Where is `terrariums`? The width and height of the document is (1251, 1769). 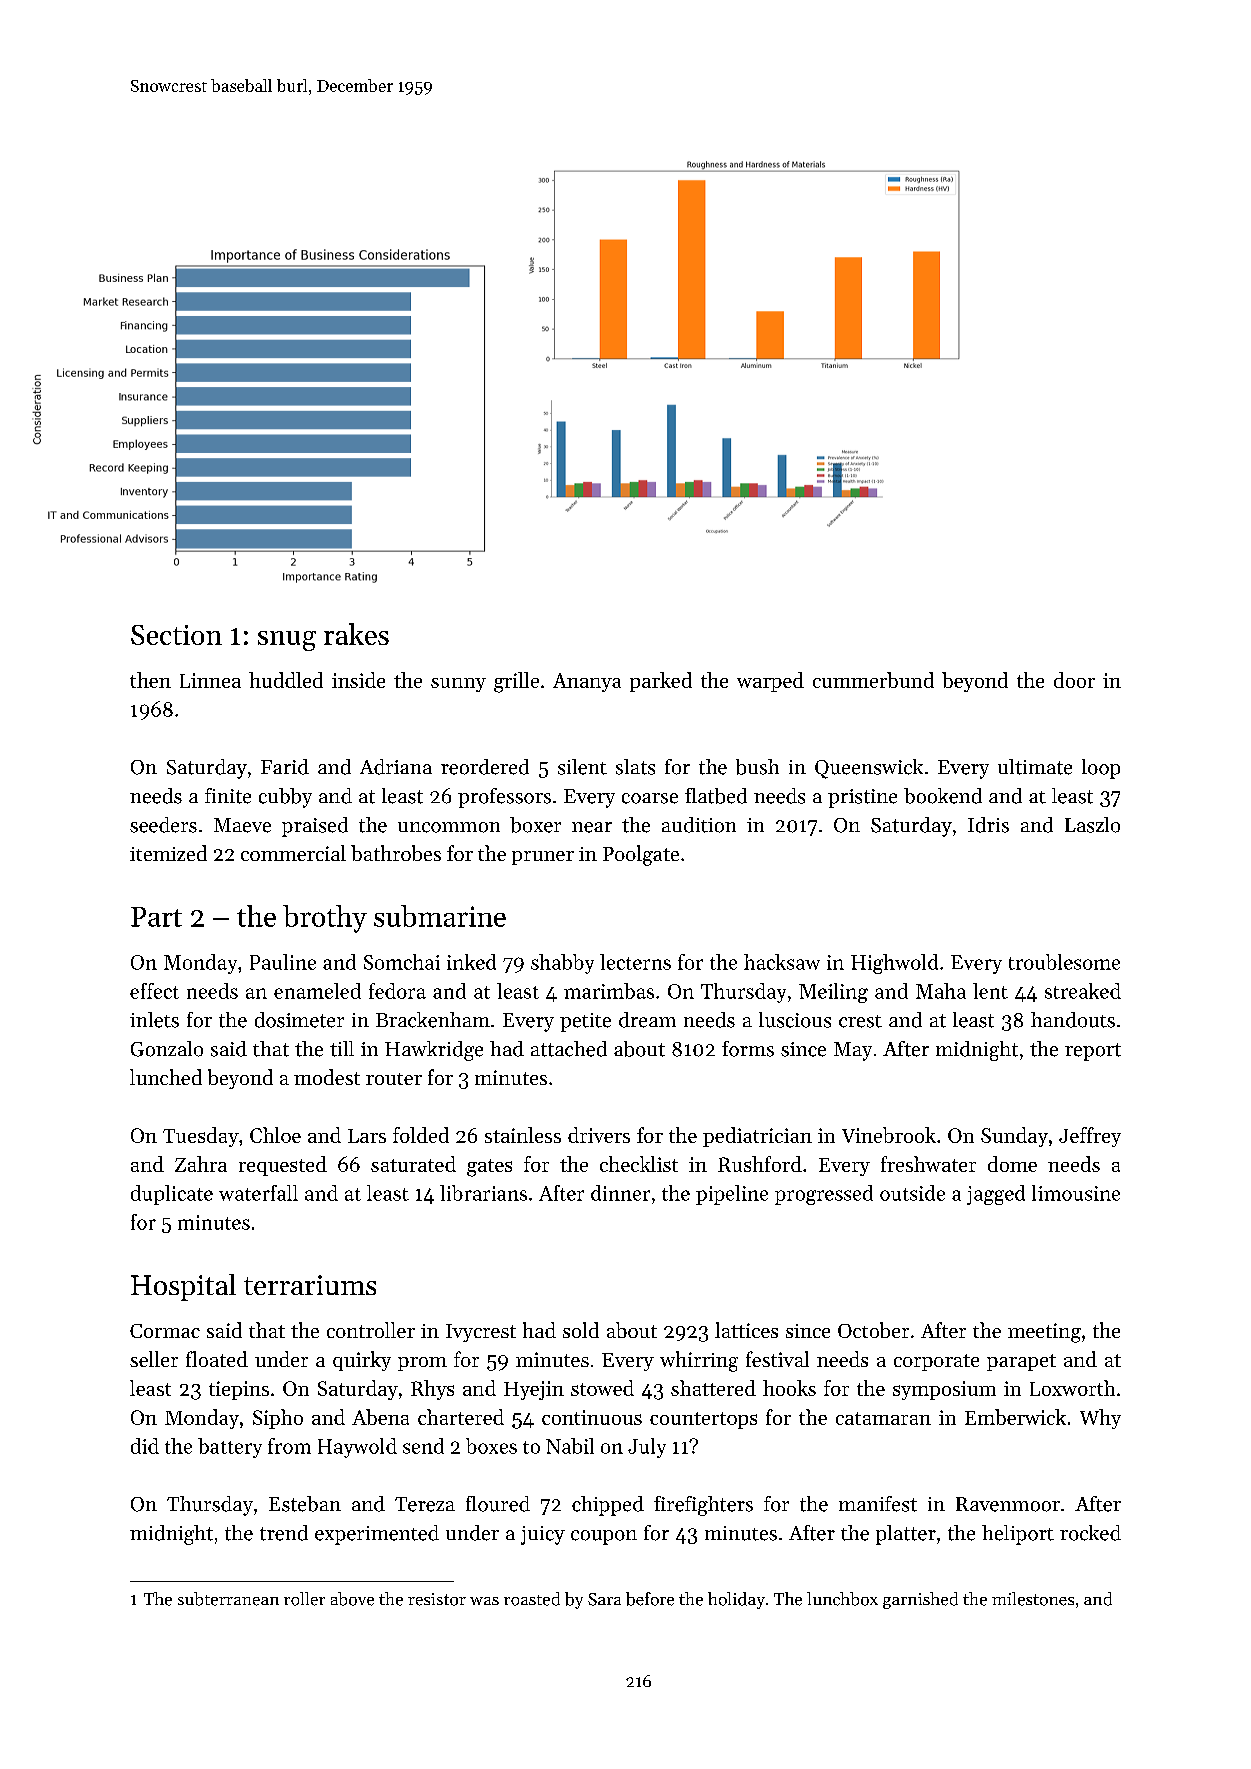 terrariums is located at coordinates (310, 1285).
